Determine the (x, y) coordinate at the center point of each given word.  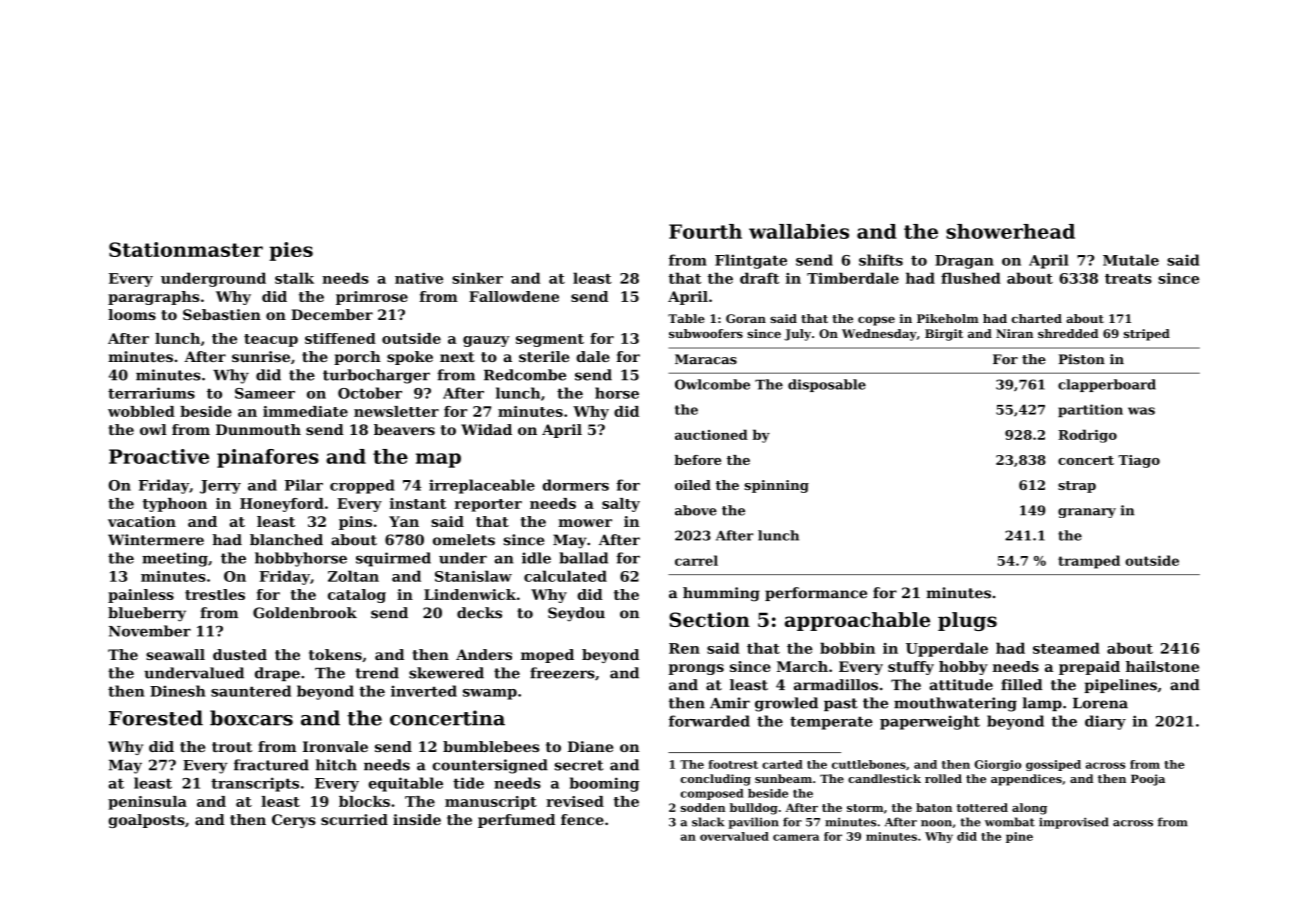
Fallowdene (514, 296)
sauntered (251, 691)
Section (709, 619)
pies (291, 251)
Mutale (1131, 260)
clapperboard (1107, 385)
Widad (486, 429)
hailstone (1162, 666)
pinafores (268, 458)
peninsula (147, 803)
